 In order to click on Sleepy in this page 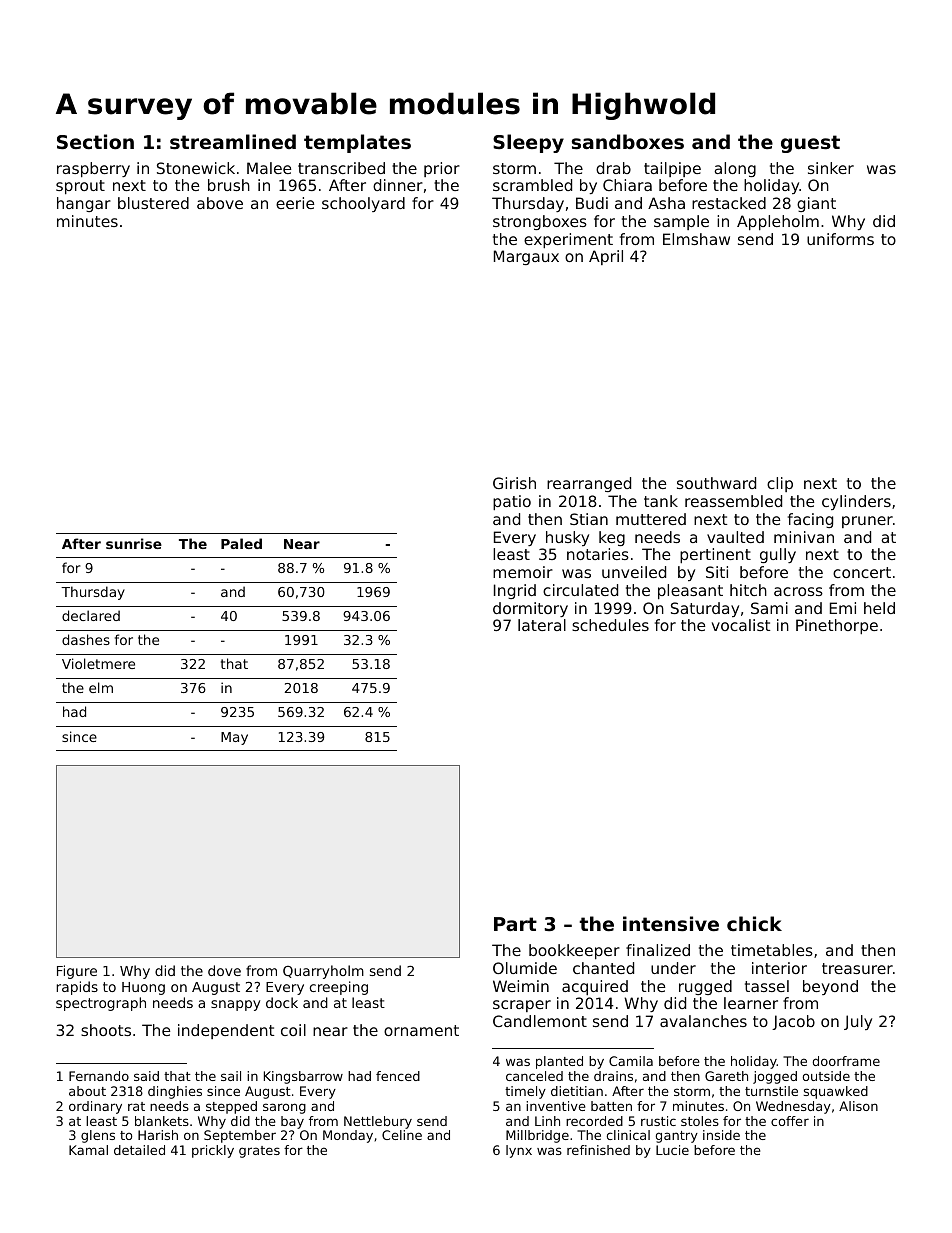, I will do `click(528, 143)`.
